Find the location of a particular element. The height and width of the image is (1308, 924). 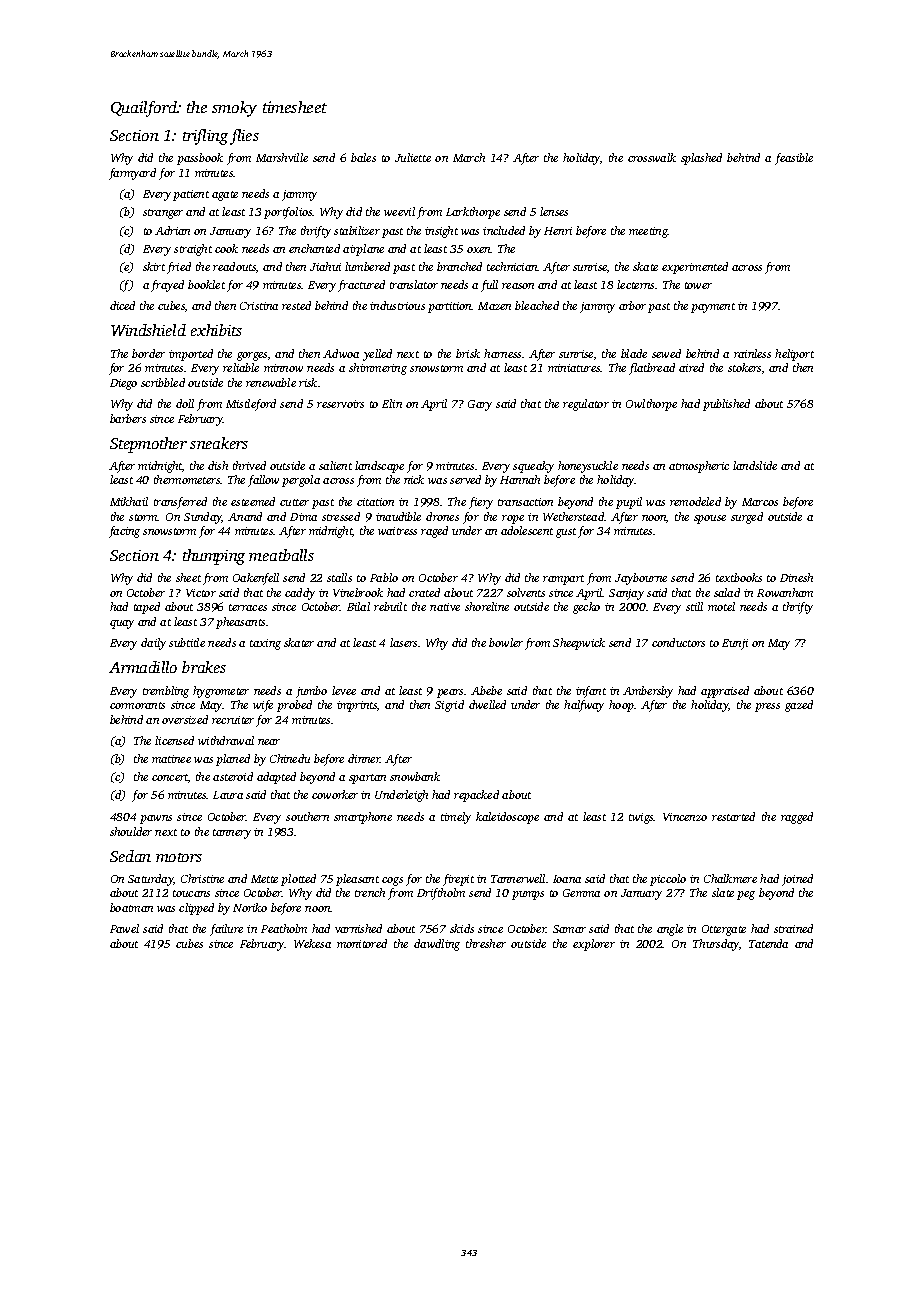

partition is located at coordinates (450, 307).
